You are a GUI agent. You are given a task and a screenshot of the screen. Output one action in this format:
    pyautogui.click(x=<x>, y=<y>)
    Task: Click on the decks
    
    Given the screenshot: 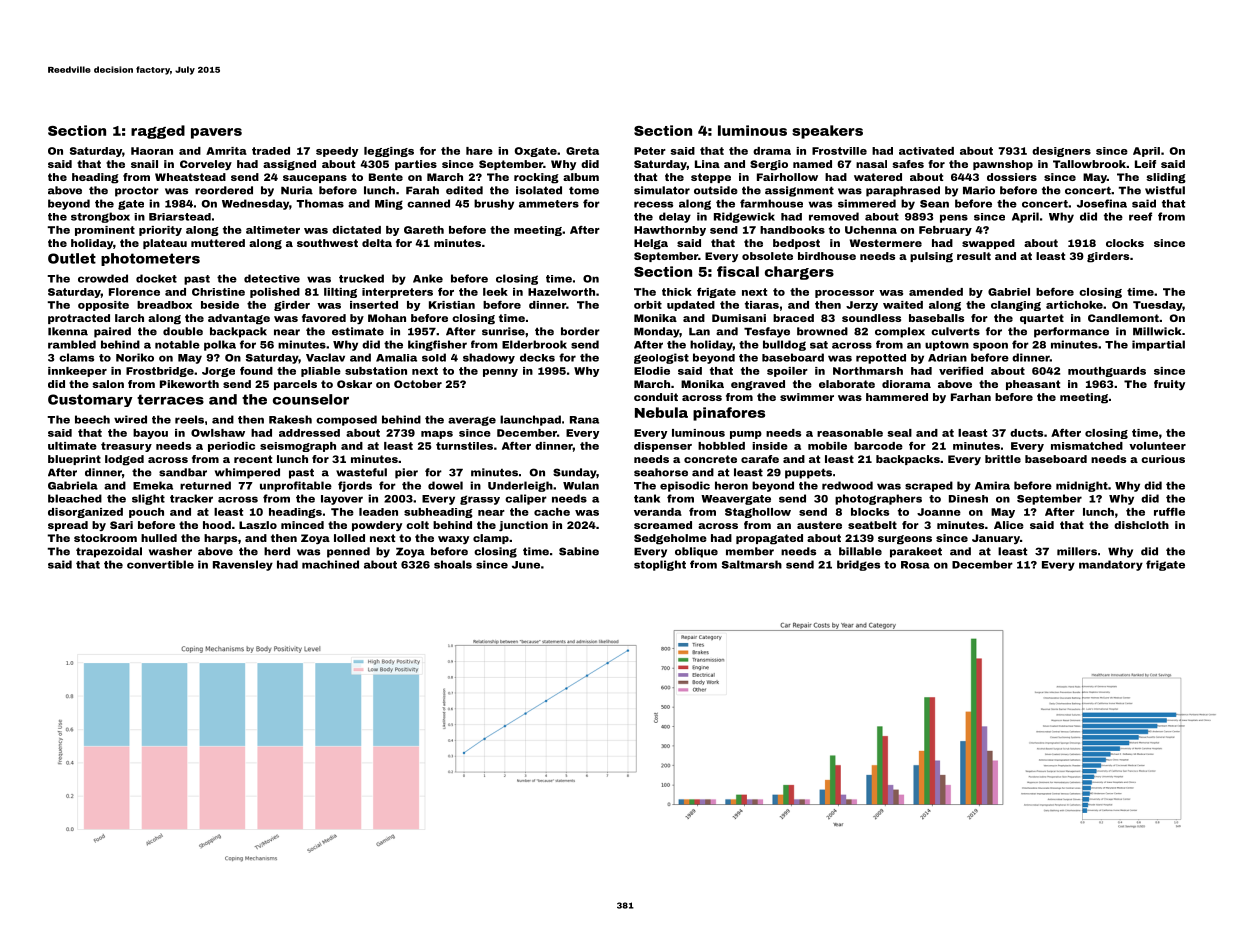 What is the action you would take?
    pyautogui.click(x=537, y=357)
